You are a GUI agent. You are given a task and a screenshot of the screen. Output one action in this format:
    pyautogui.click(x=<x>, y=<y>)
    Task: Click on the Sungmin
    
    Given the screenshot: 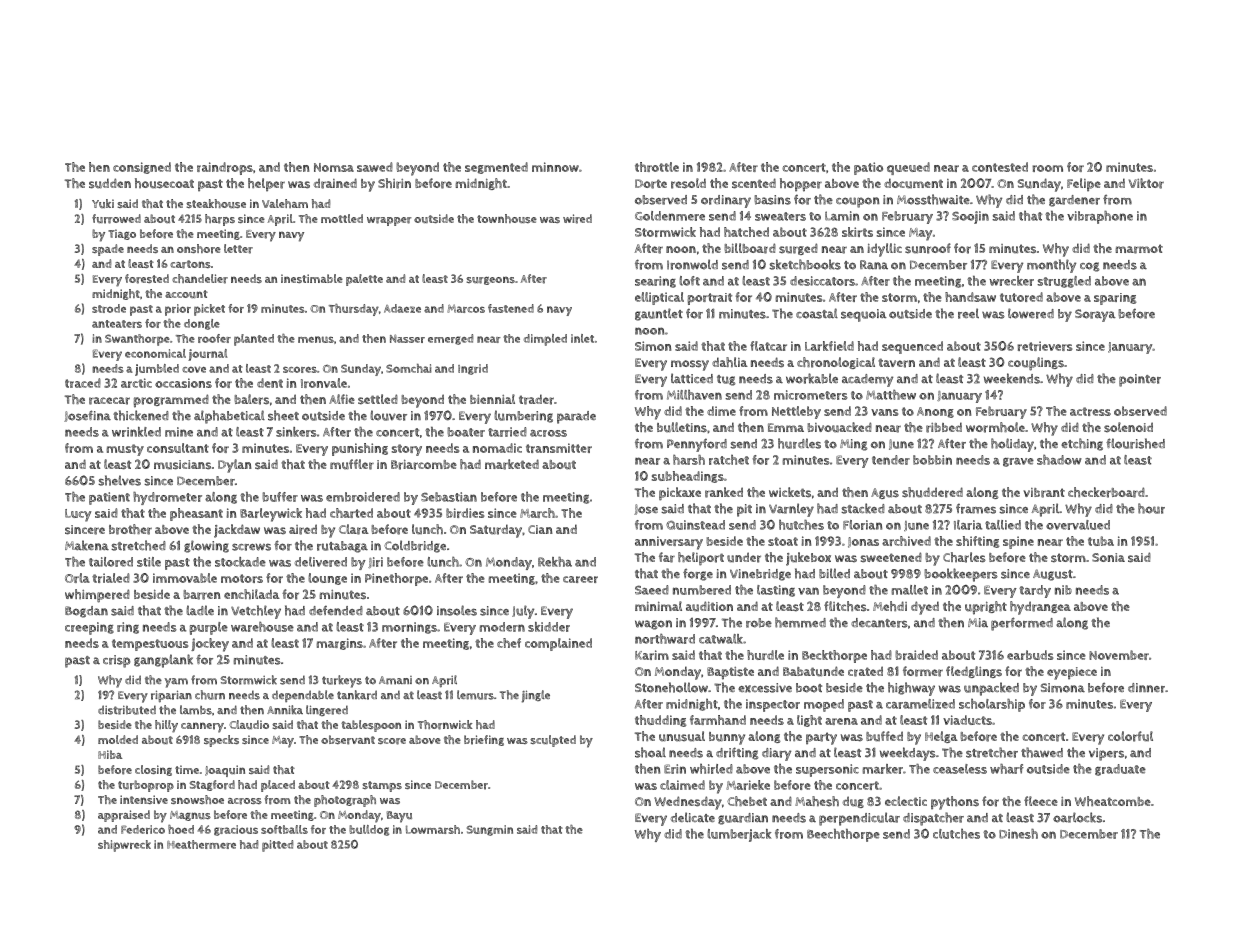 What is the action you would take?
    pyautogui.click(x=490, y=830)
